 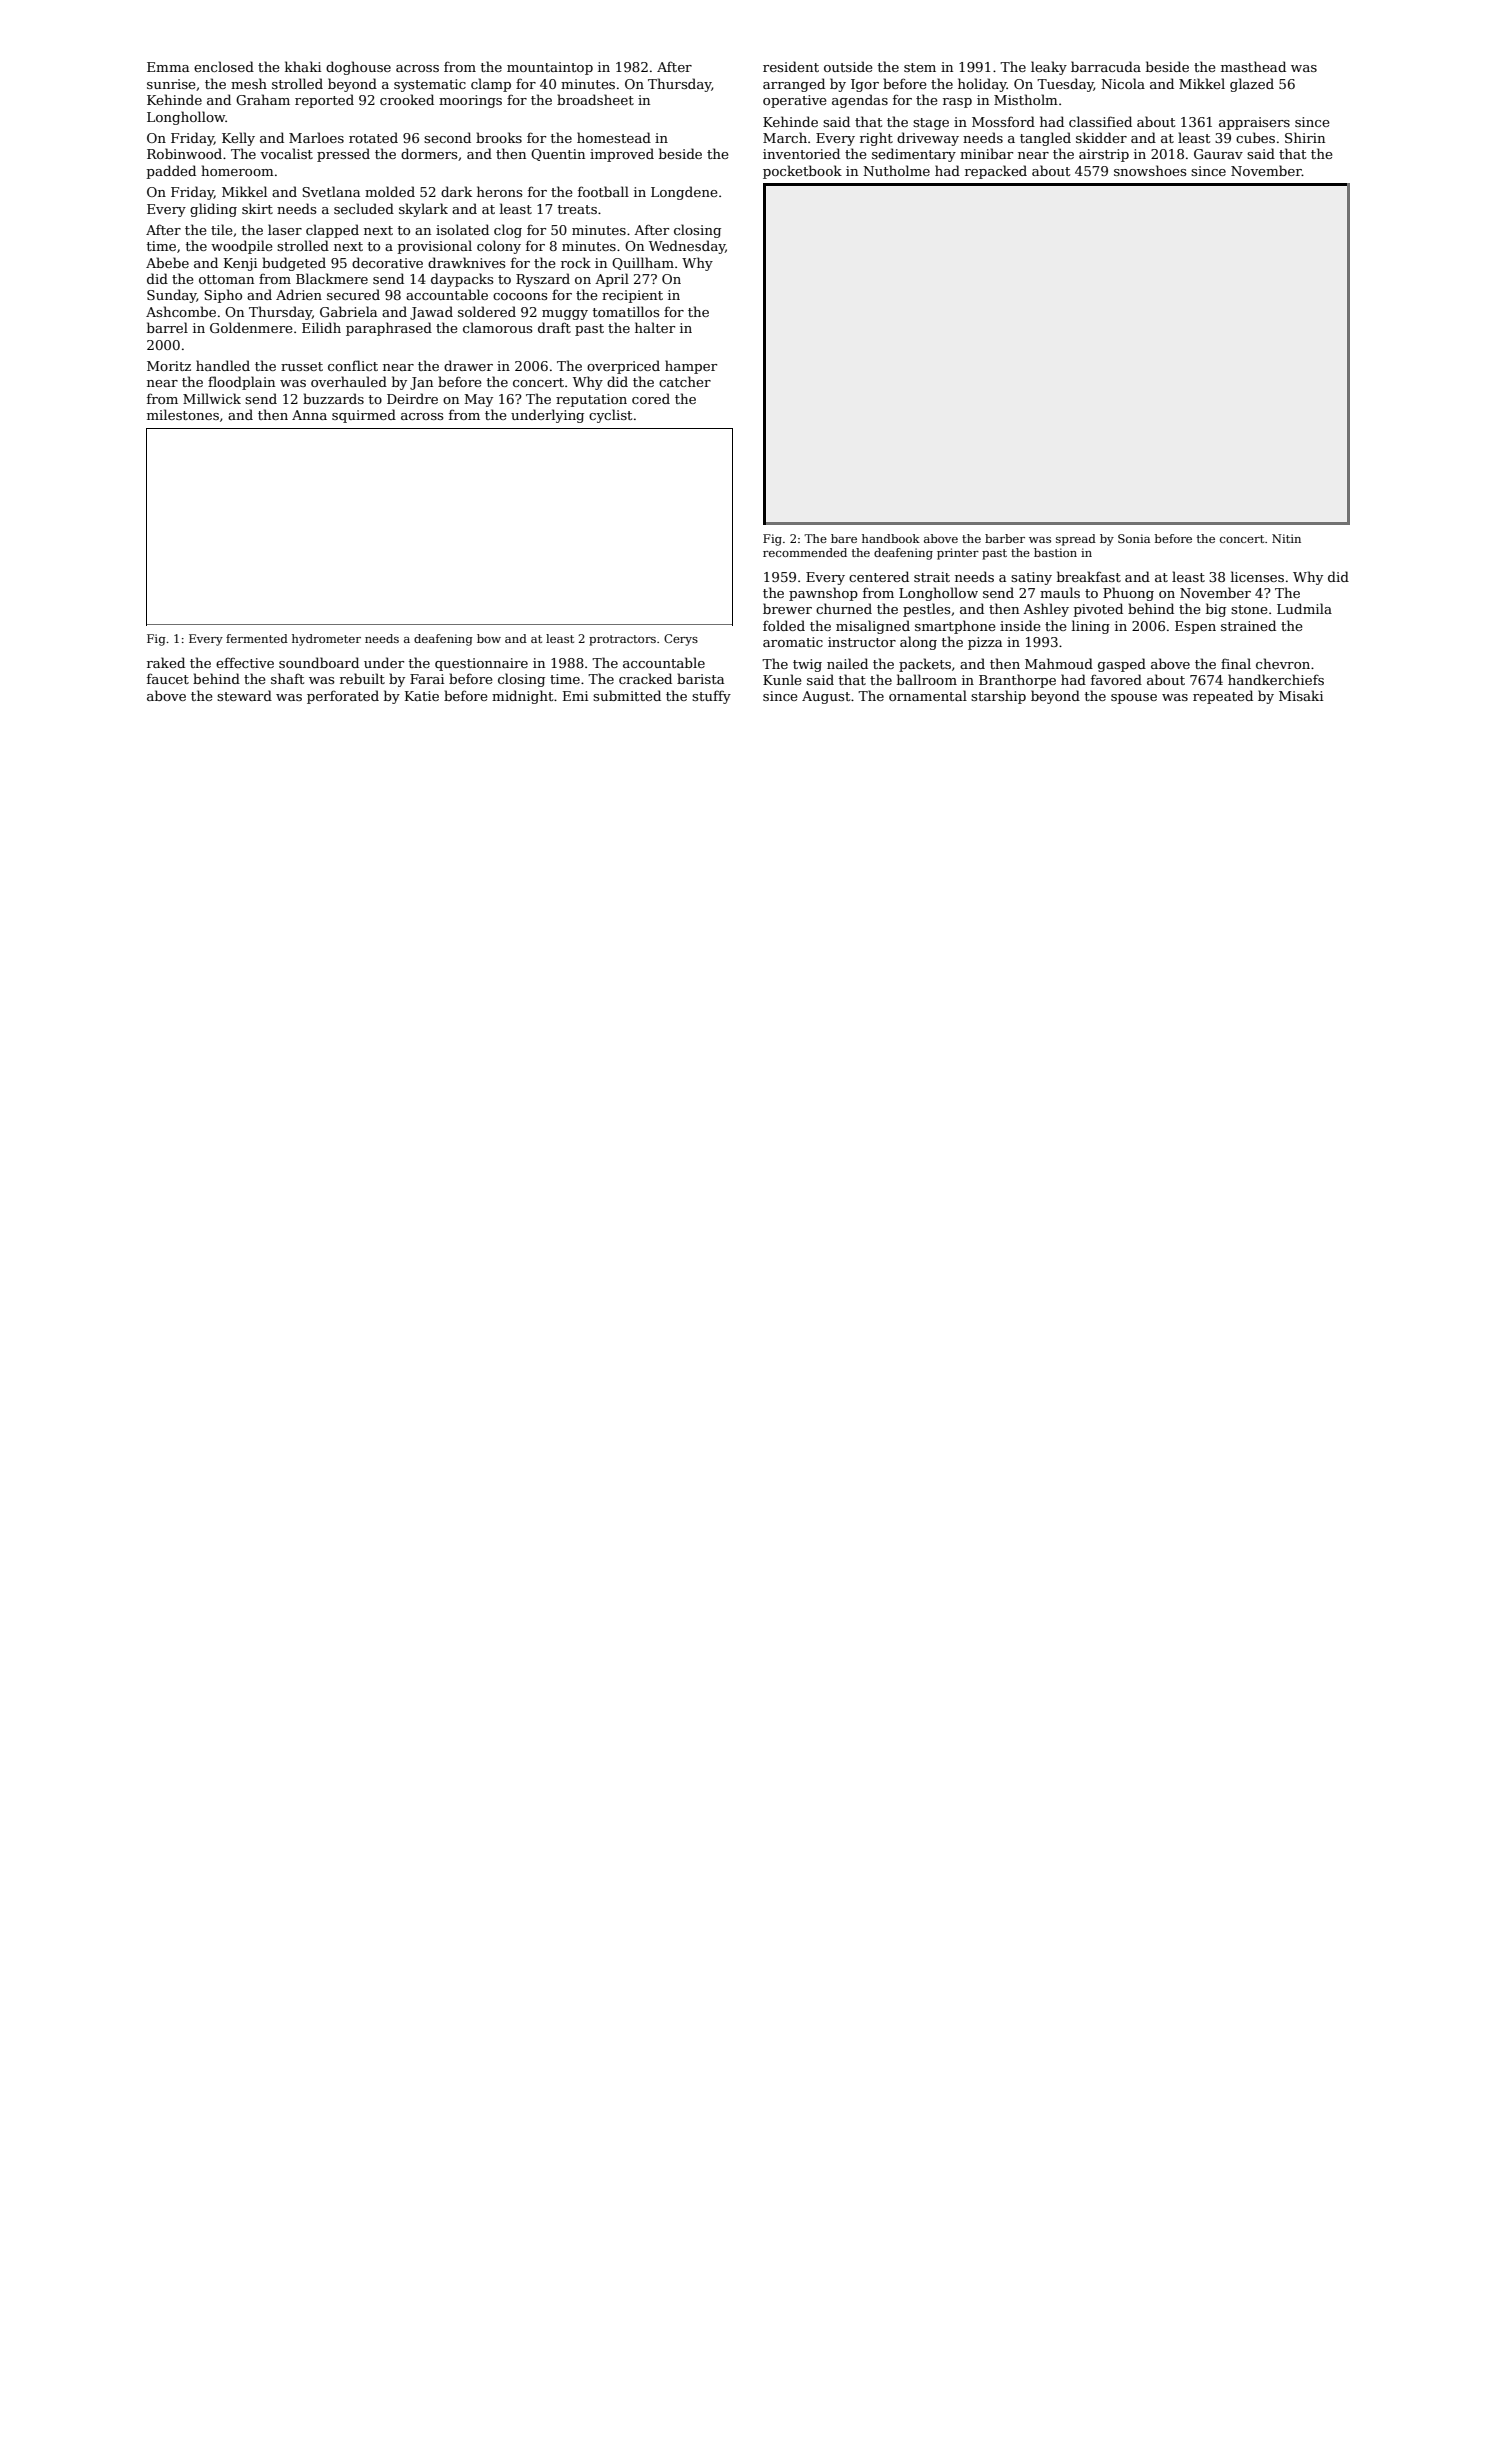 I want to click on conflict, so click(x=353, y=365).
